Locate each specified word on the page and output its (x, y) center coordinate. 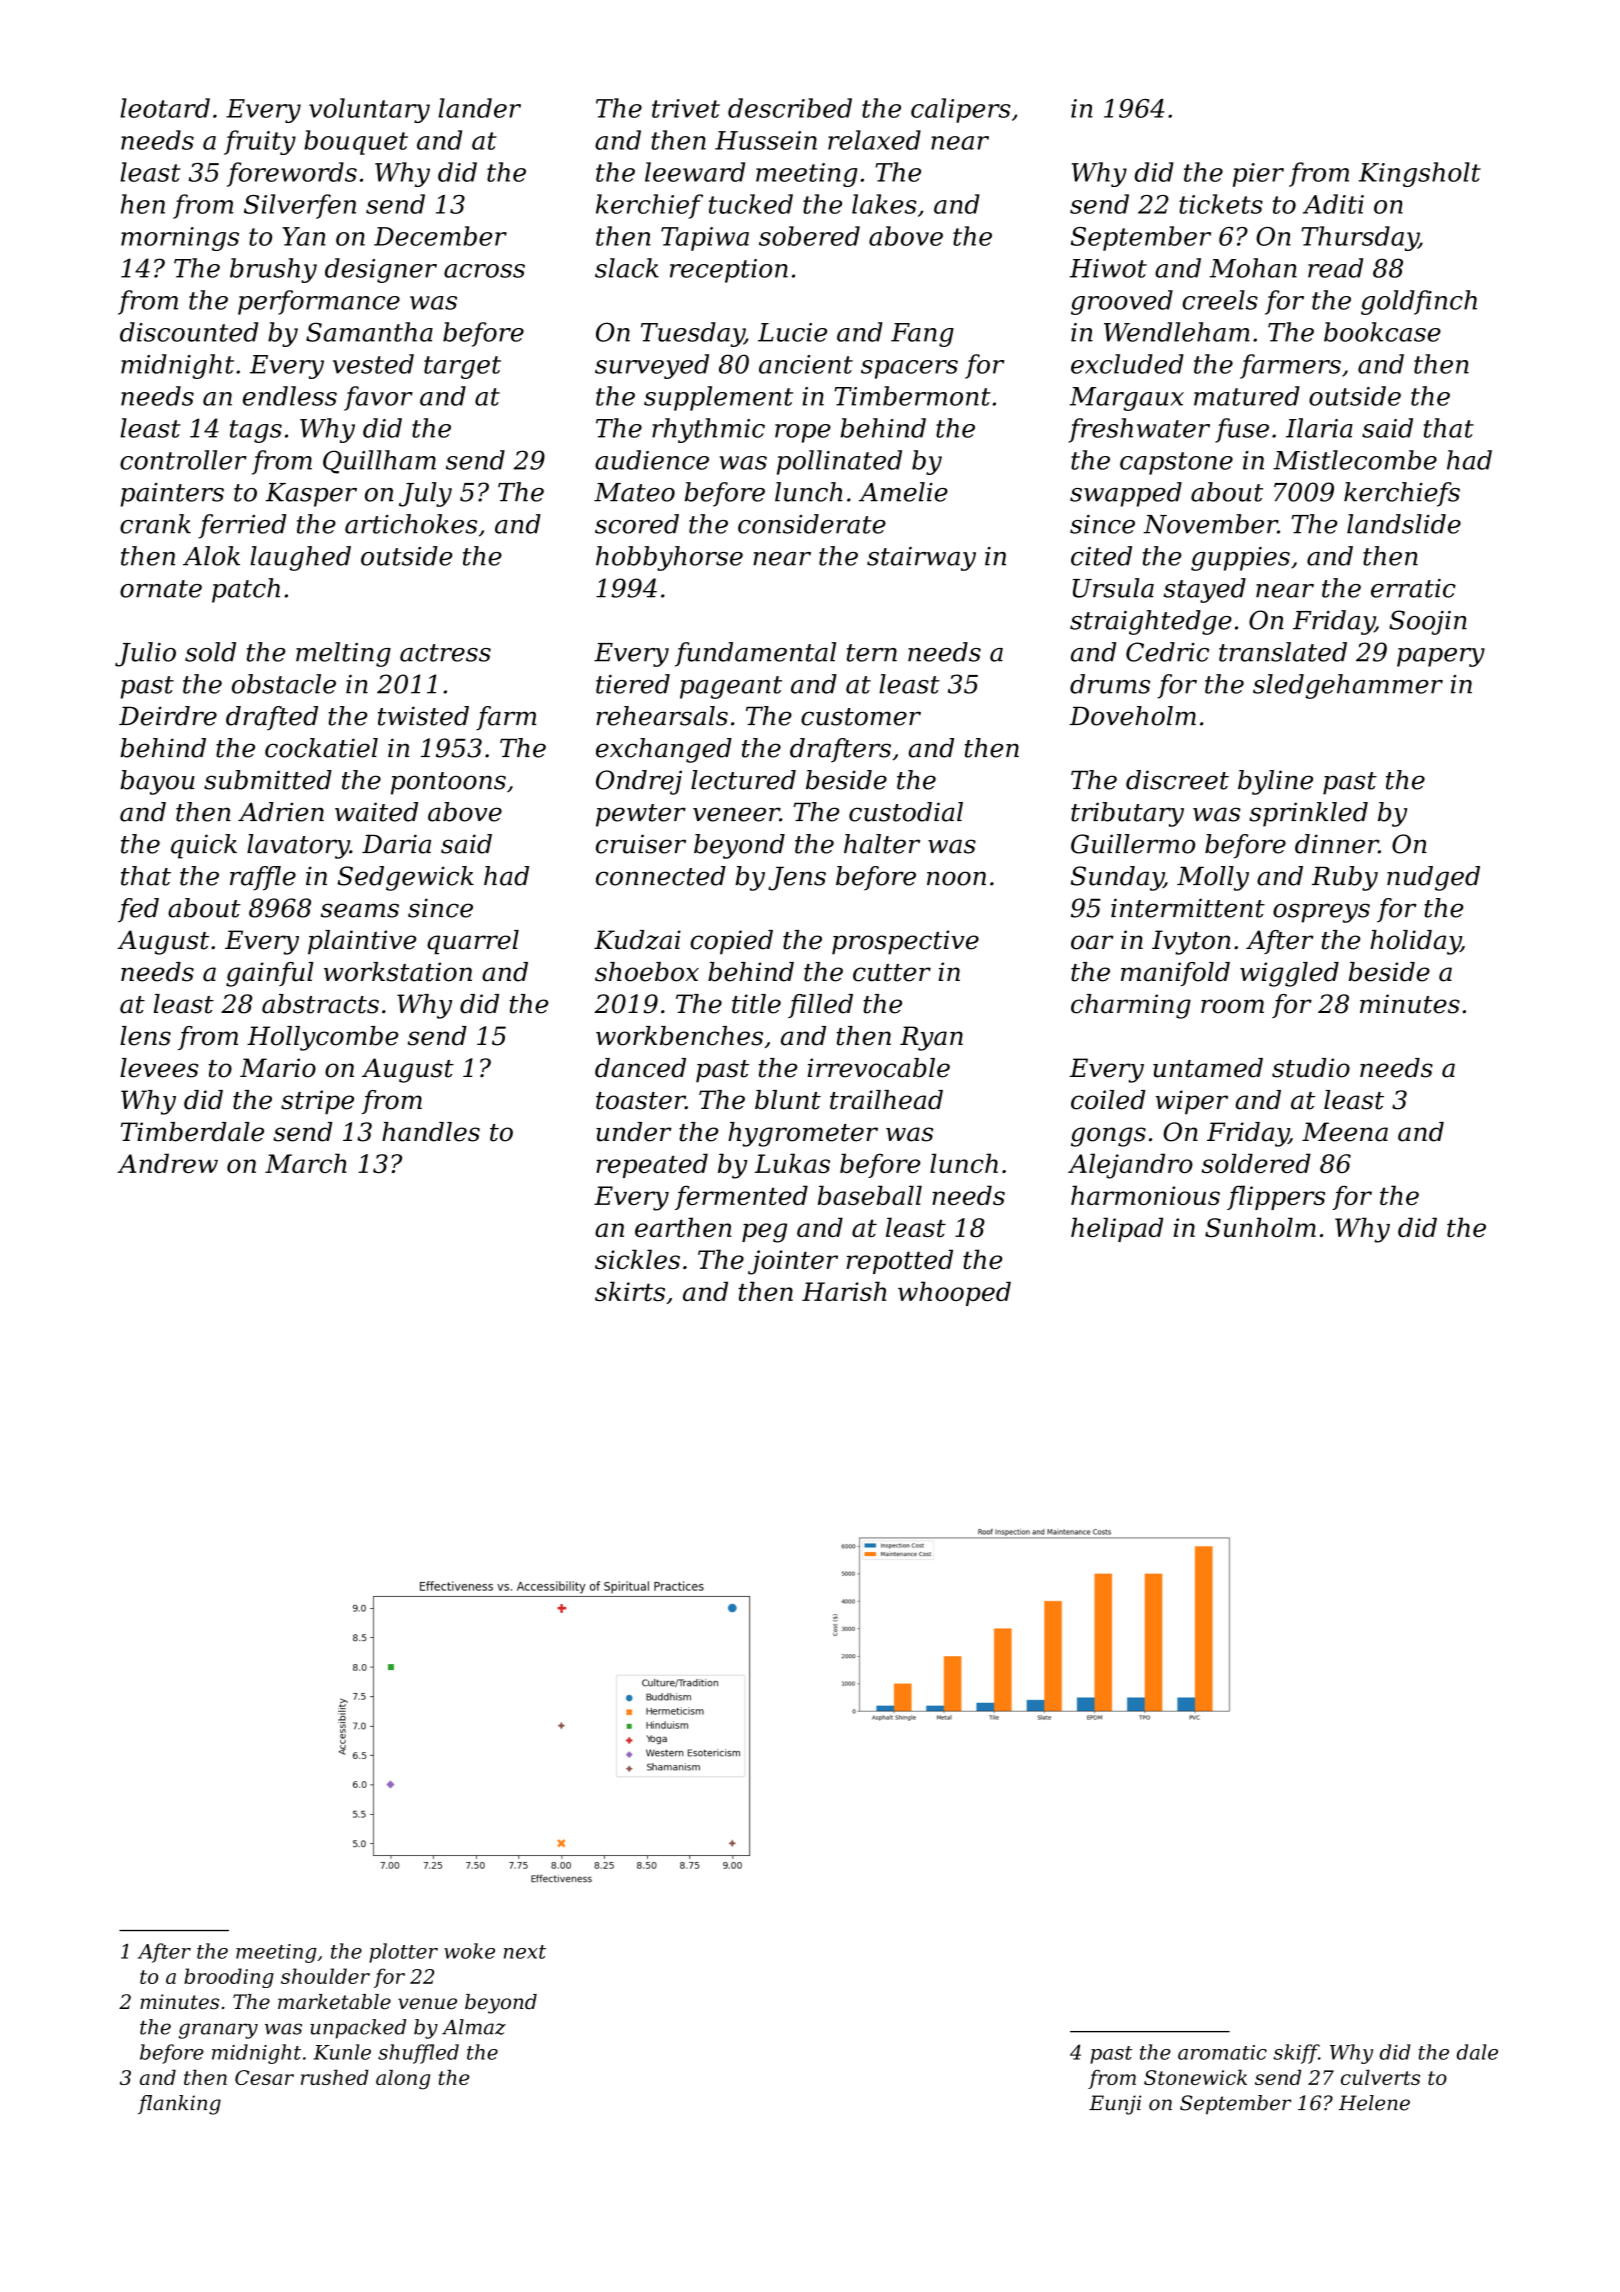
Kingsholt (1420, 174)
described (790, 108)
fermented (741, 1197)
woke (469, 1951)
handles (431, 1132)
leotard (165, 108)
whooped (954, 1293)
